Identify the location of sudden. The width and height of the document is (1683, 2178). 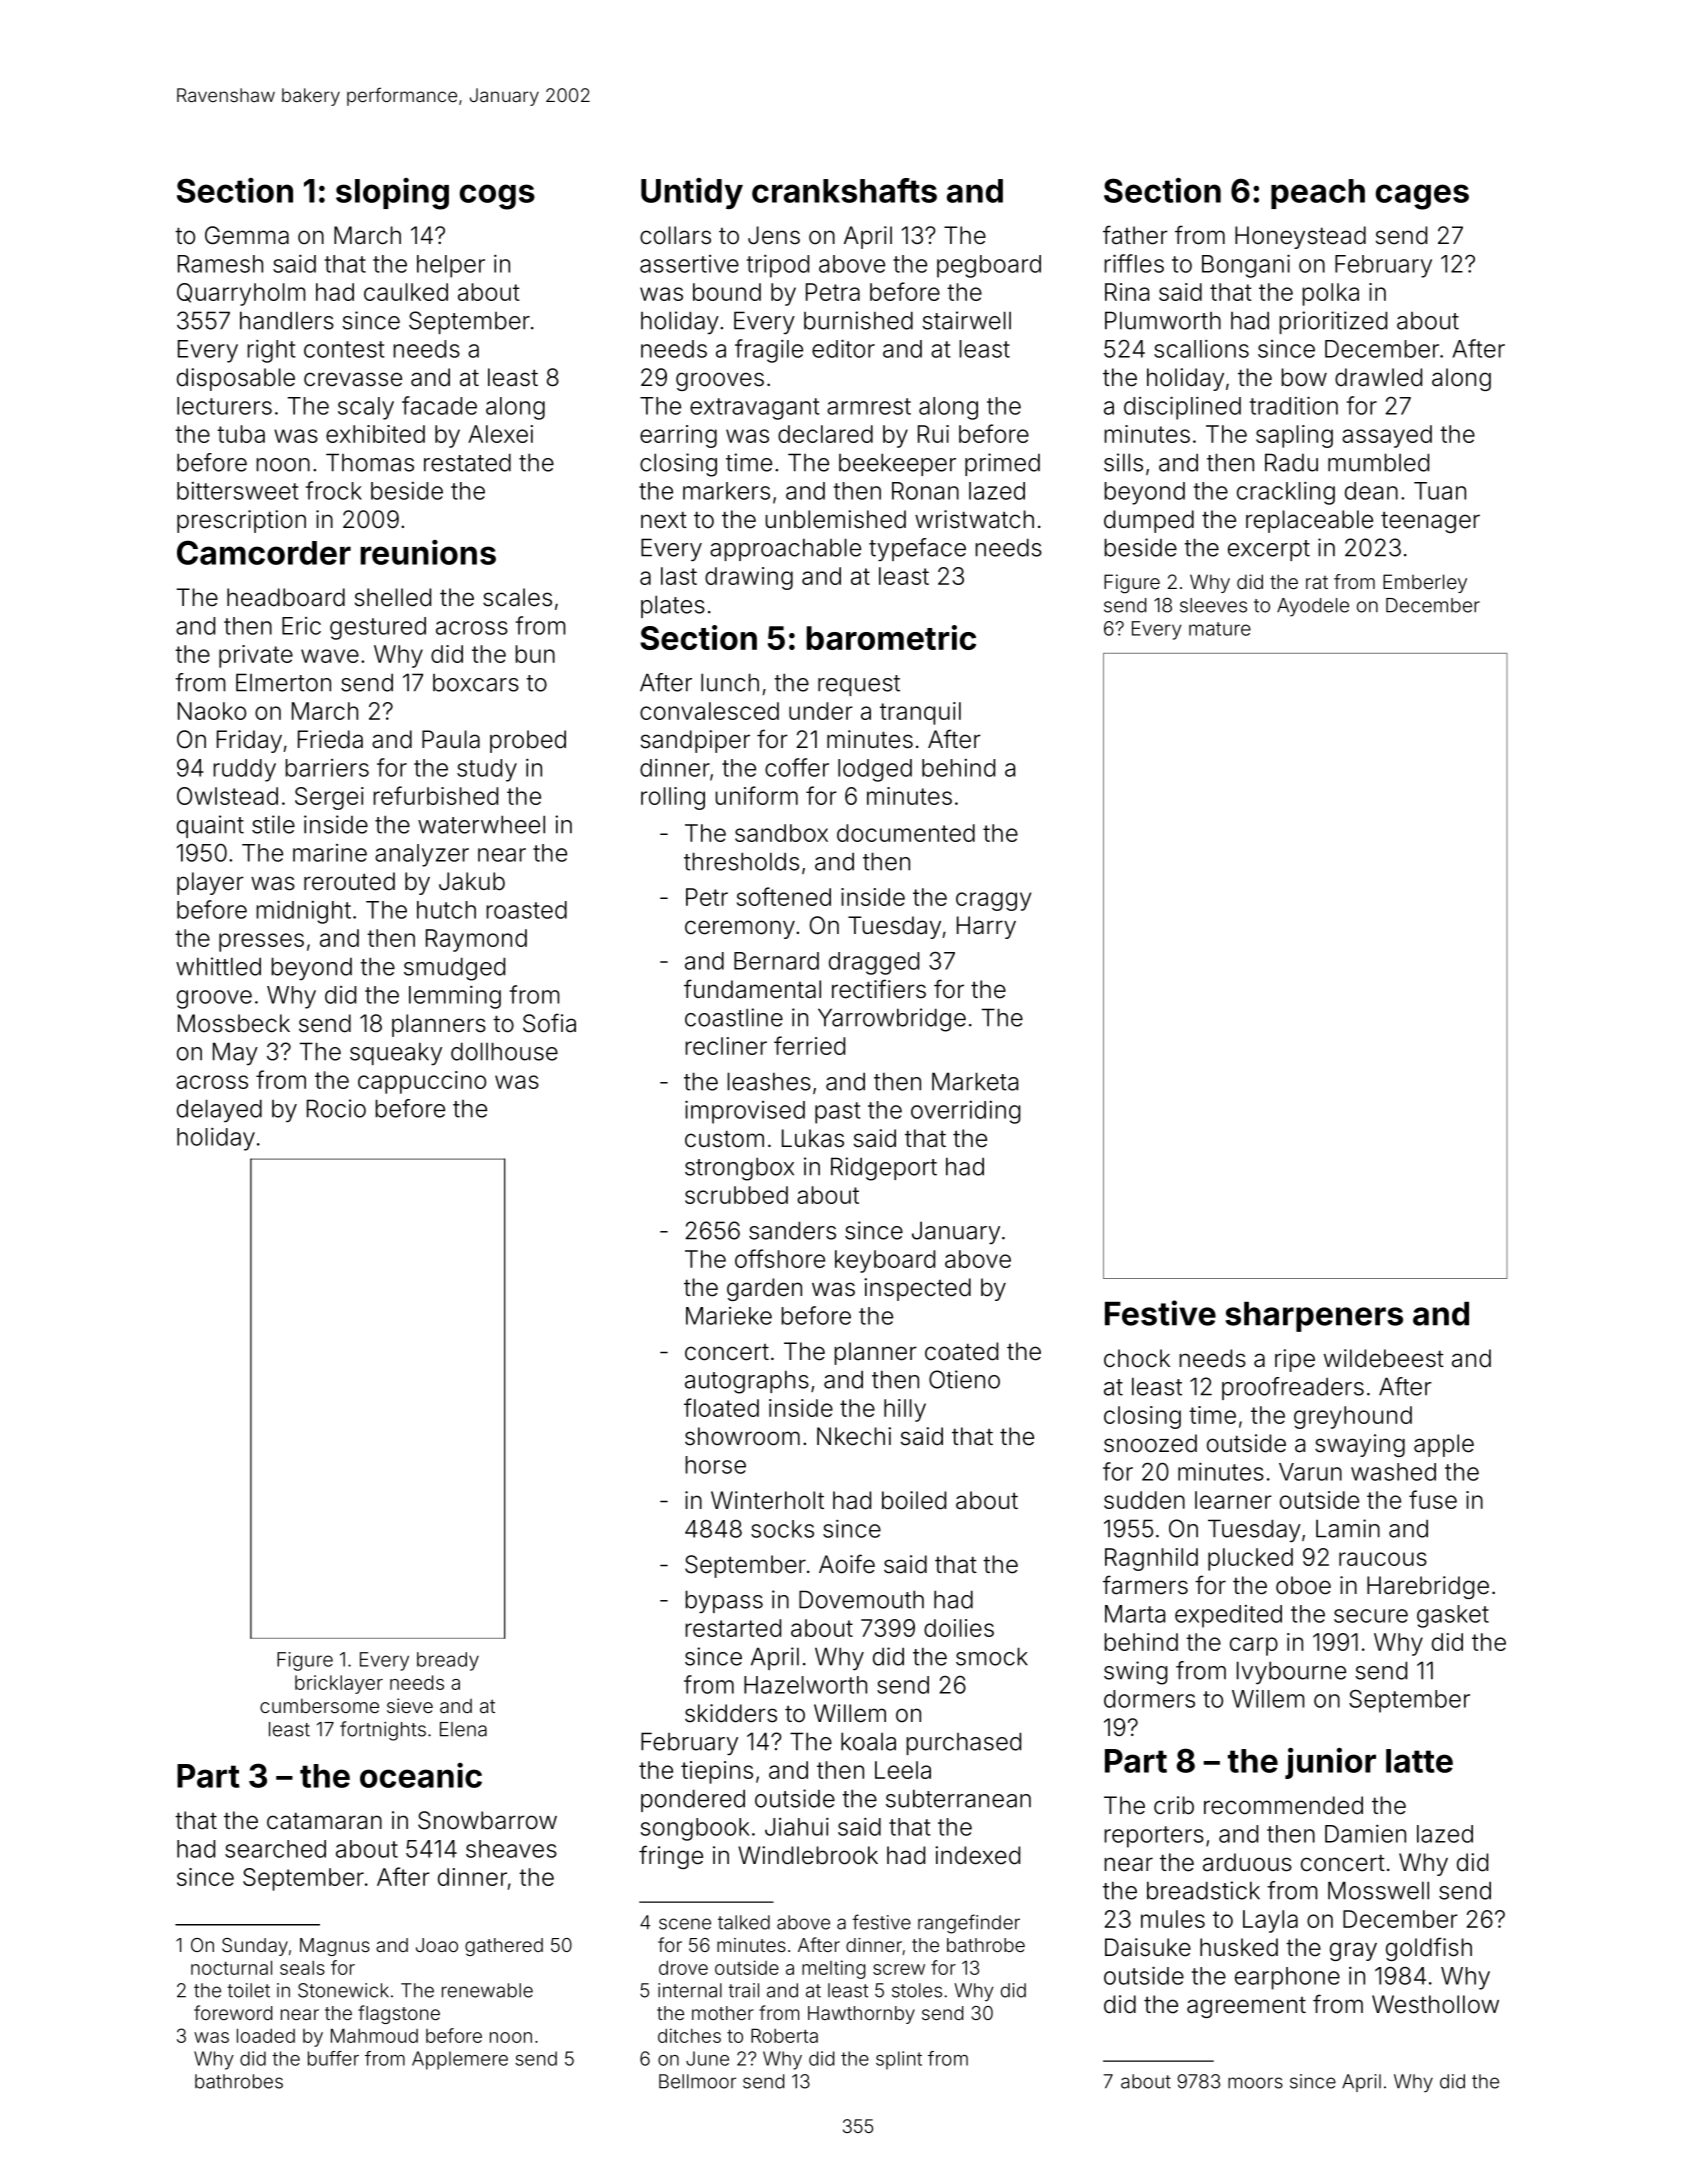
(1144, 1500).
